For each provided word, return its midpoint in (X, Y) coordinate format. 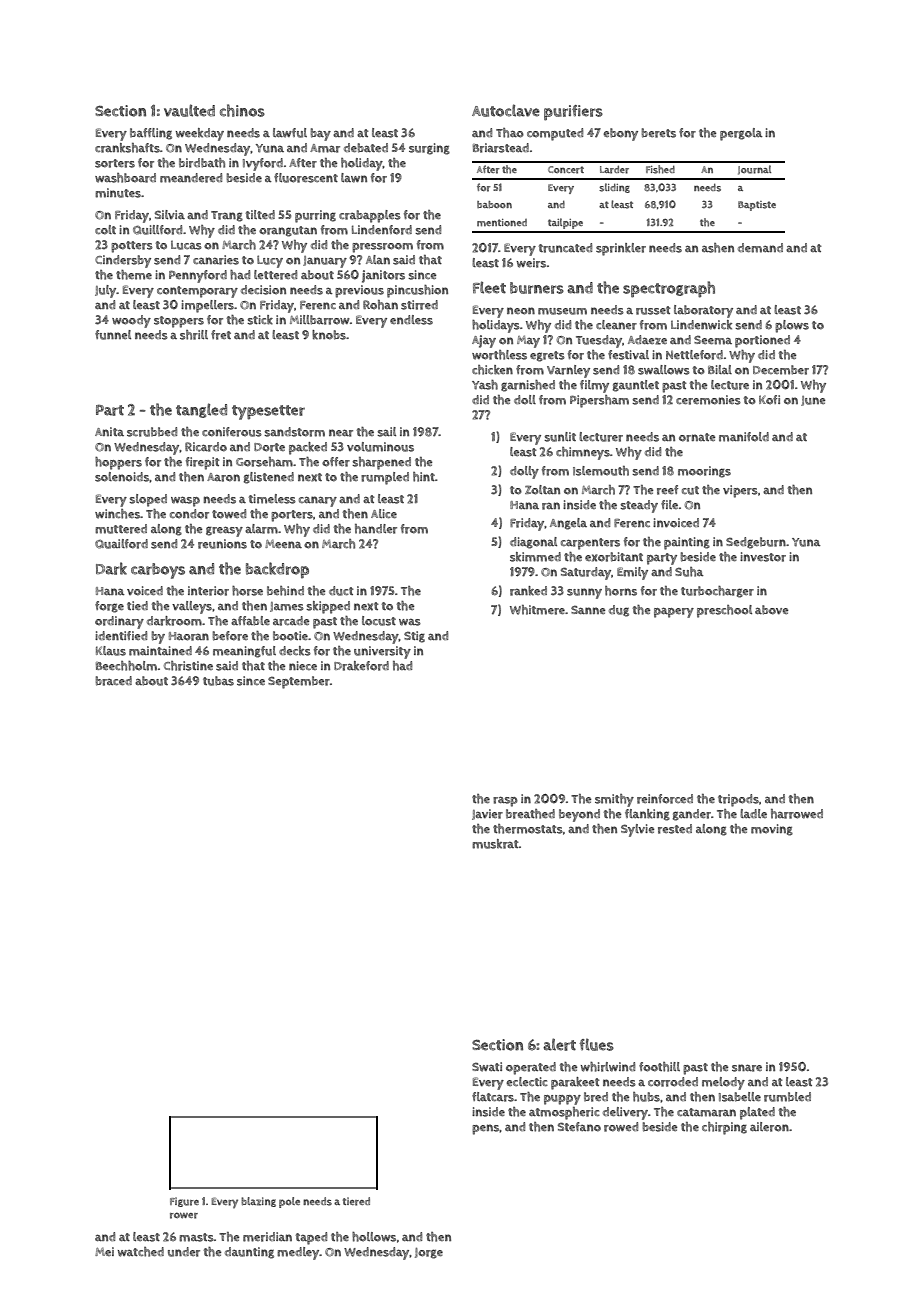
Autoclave (506, 110)
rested (675, 829)
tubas (218, 681)
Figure (184, 1202)
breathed (530, 814)
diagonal (533, 543)
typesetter (268, 412)
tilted (260, 214)
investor (763, 557)
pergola (741, 134)
